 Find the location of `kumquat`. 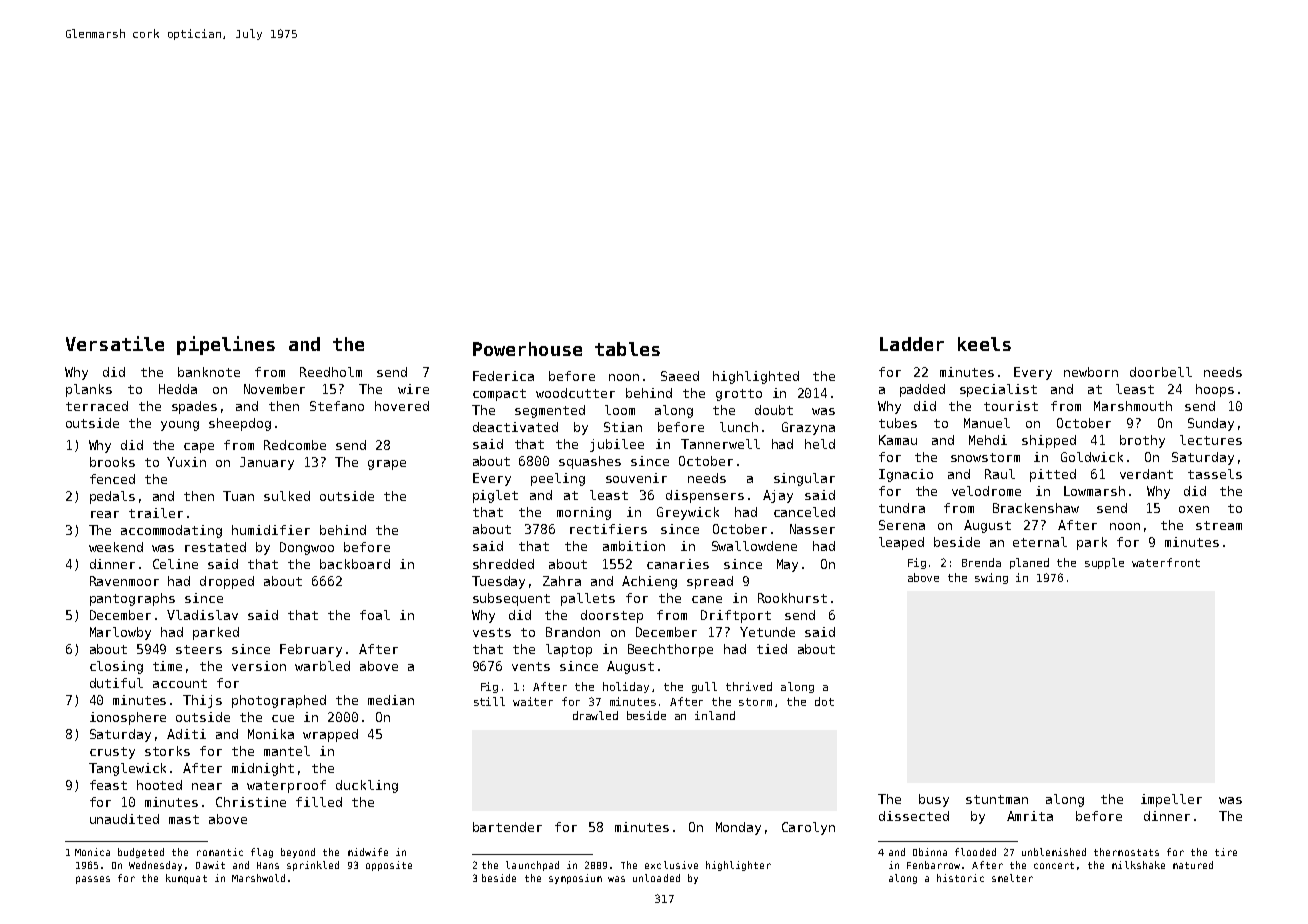

kumquat is located at coordinates (186, 879).
